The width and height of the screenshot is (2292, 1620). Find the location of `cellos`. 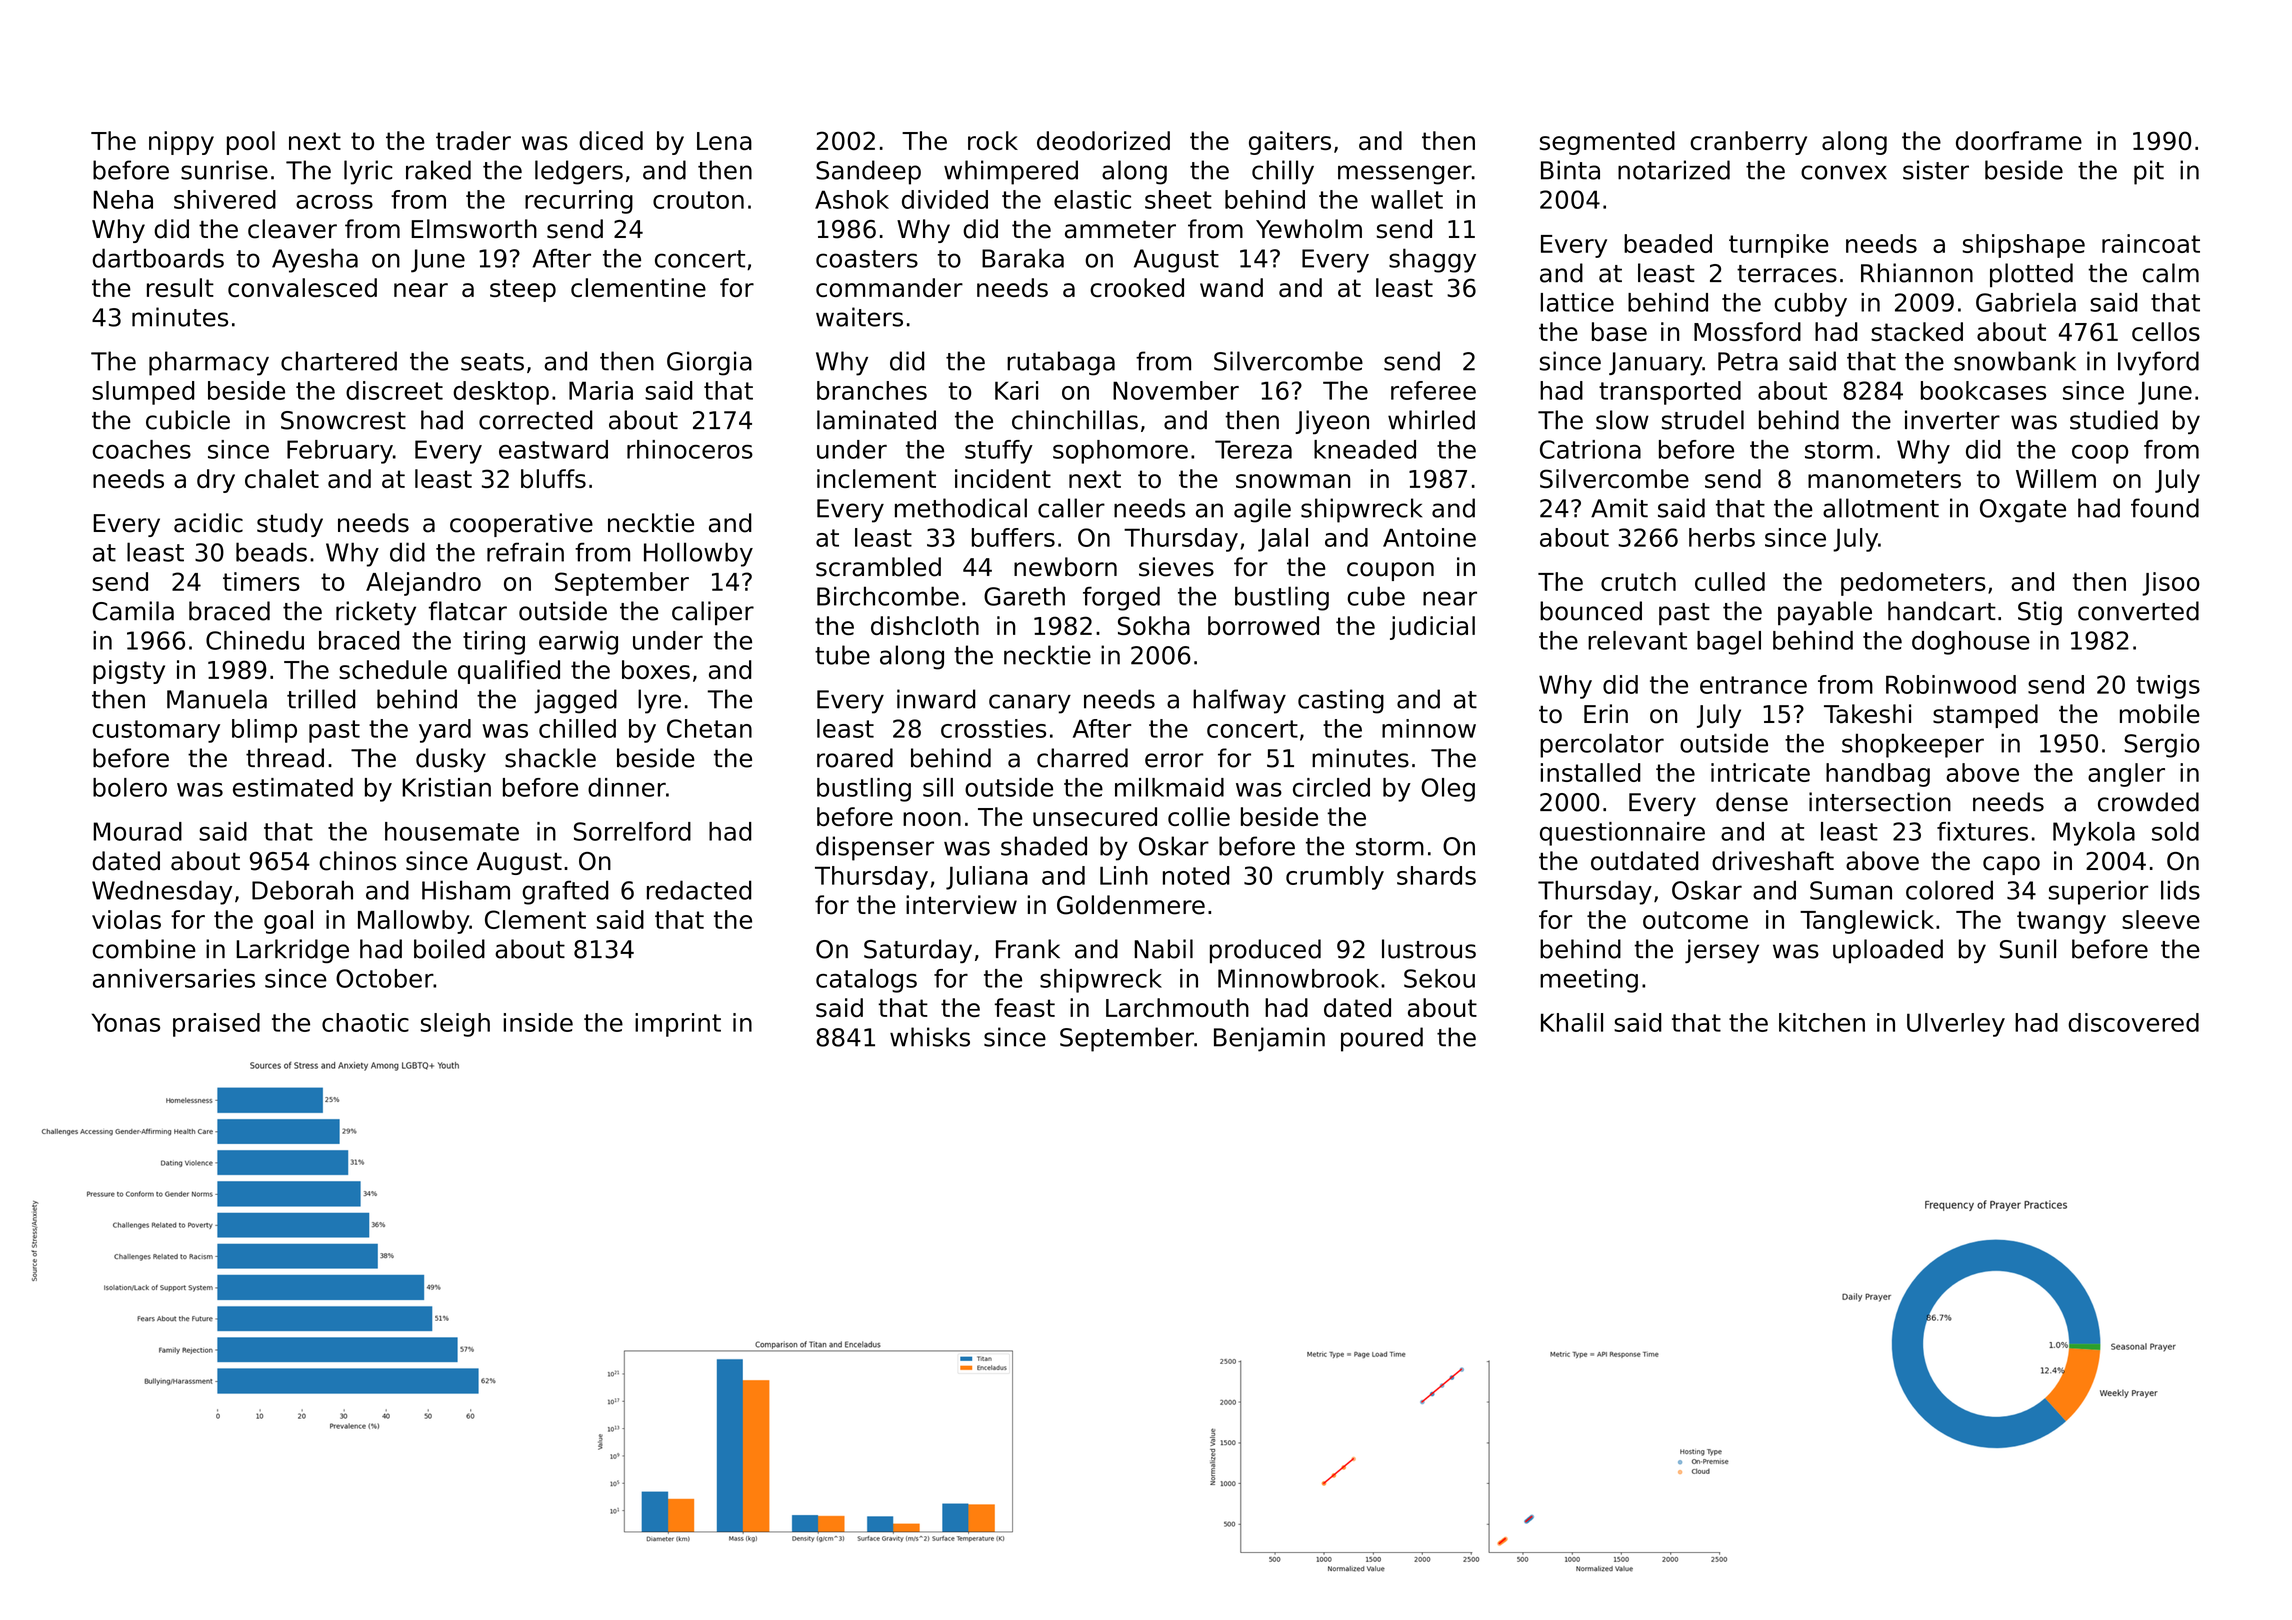

cellos is located at coordinates (2166, 331).
